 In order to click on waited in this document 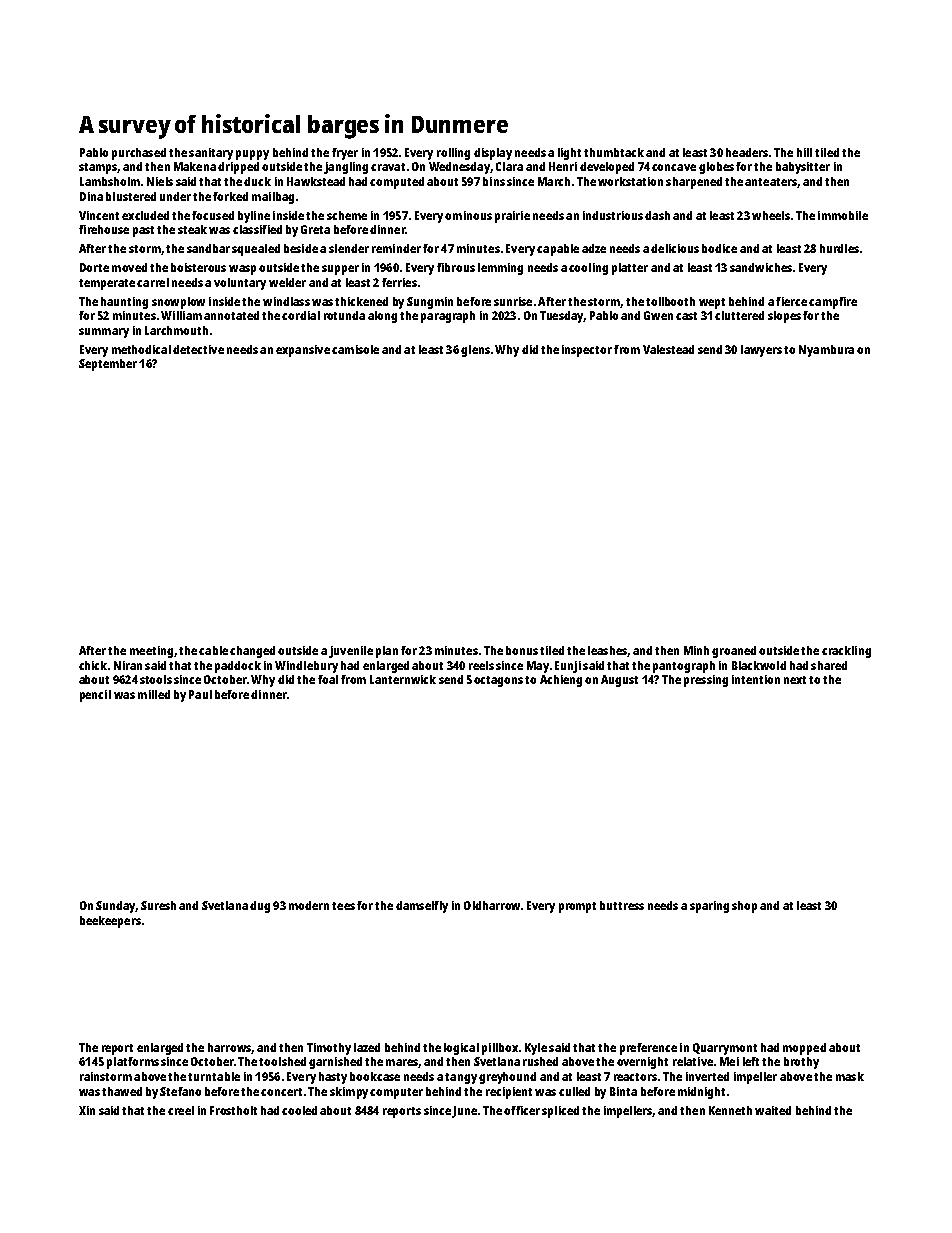, I will do `click(773, 1110)`.
